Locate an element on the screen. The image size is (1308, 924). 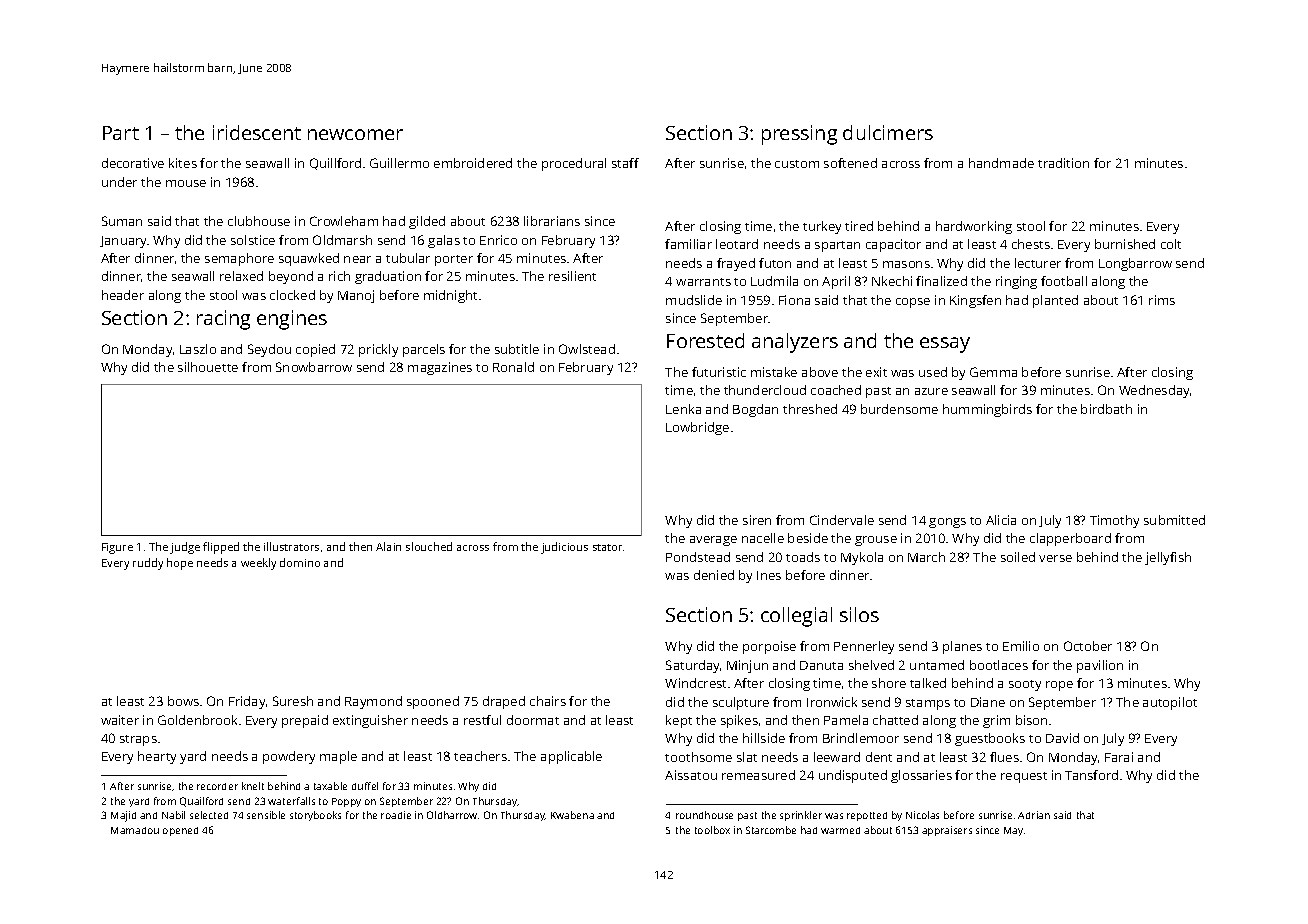
Figure is located at coordinates (117, 548).
